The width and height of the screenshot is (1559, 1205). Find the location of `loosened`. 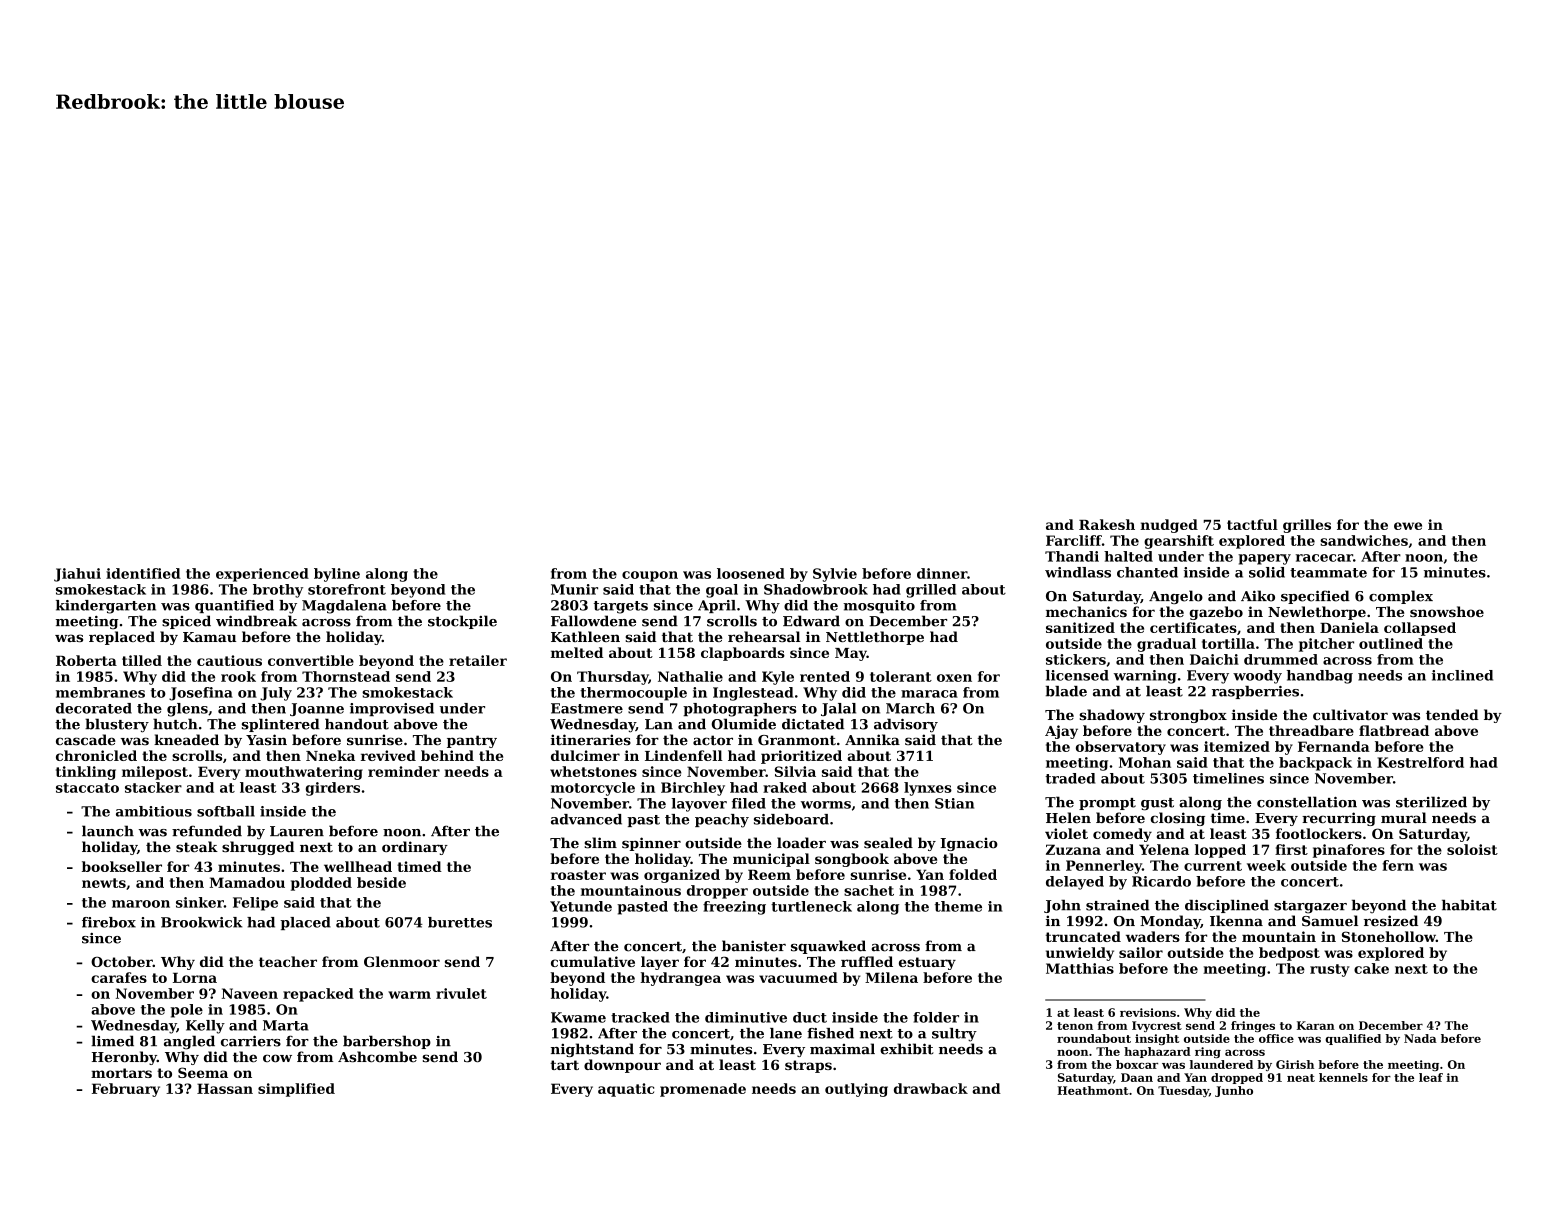

loosened is located at coordinates (751, 573).
